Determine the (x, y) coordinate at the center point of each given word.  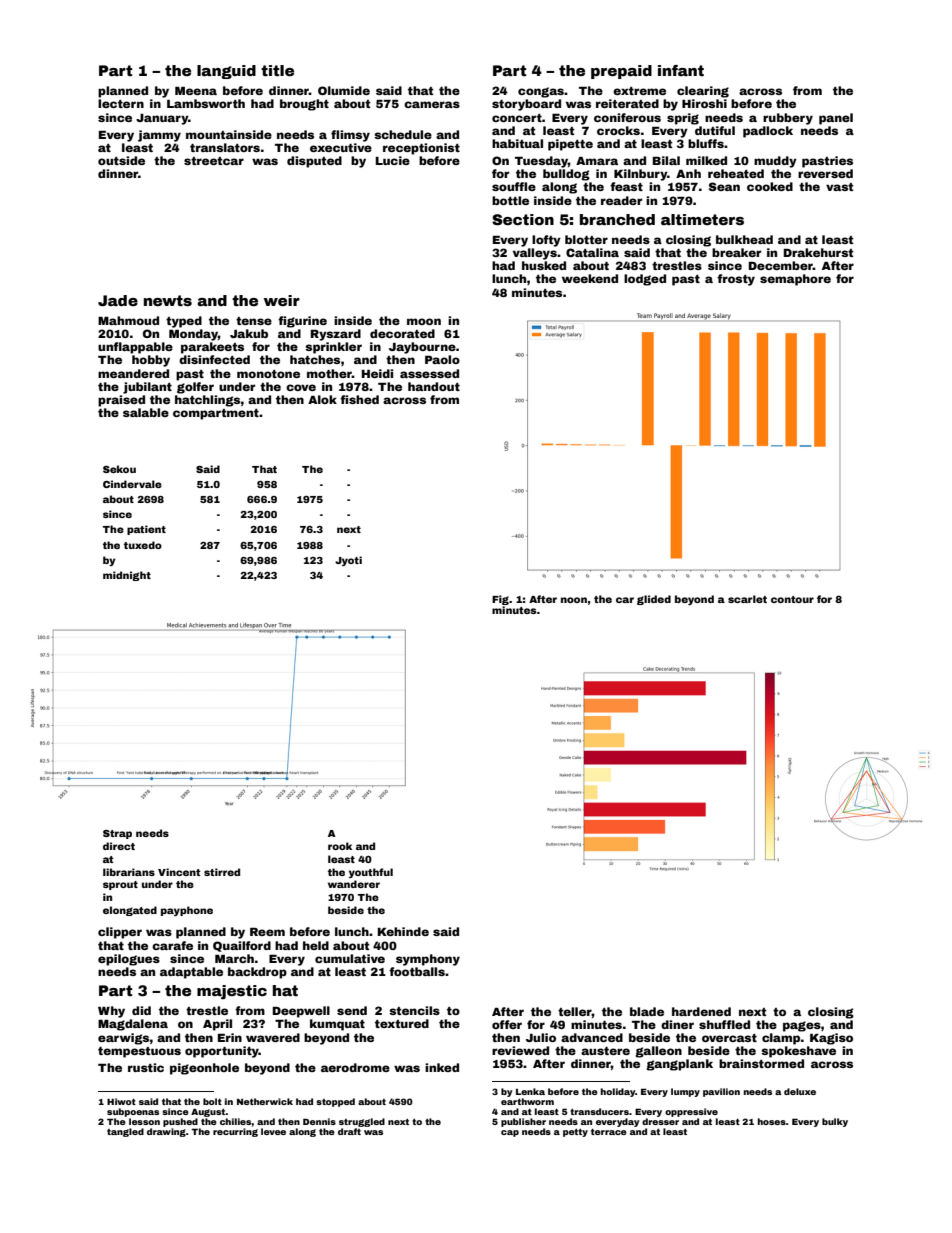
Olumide (344, 90)
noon (574, 600)
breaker (736, 252)
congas (541, 92)
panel (836, 119)
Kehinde (403, 931)
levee (273, 1131)
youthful (371, 873)
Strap (117, 834)
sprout (120, 885)
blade (647, 1011)
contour (792, 599)
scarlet (747, 599)
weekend (590, 278)
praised (121, 401)
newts (168, 300)
